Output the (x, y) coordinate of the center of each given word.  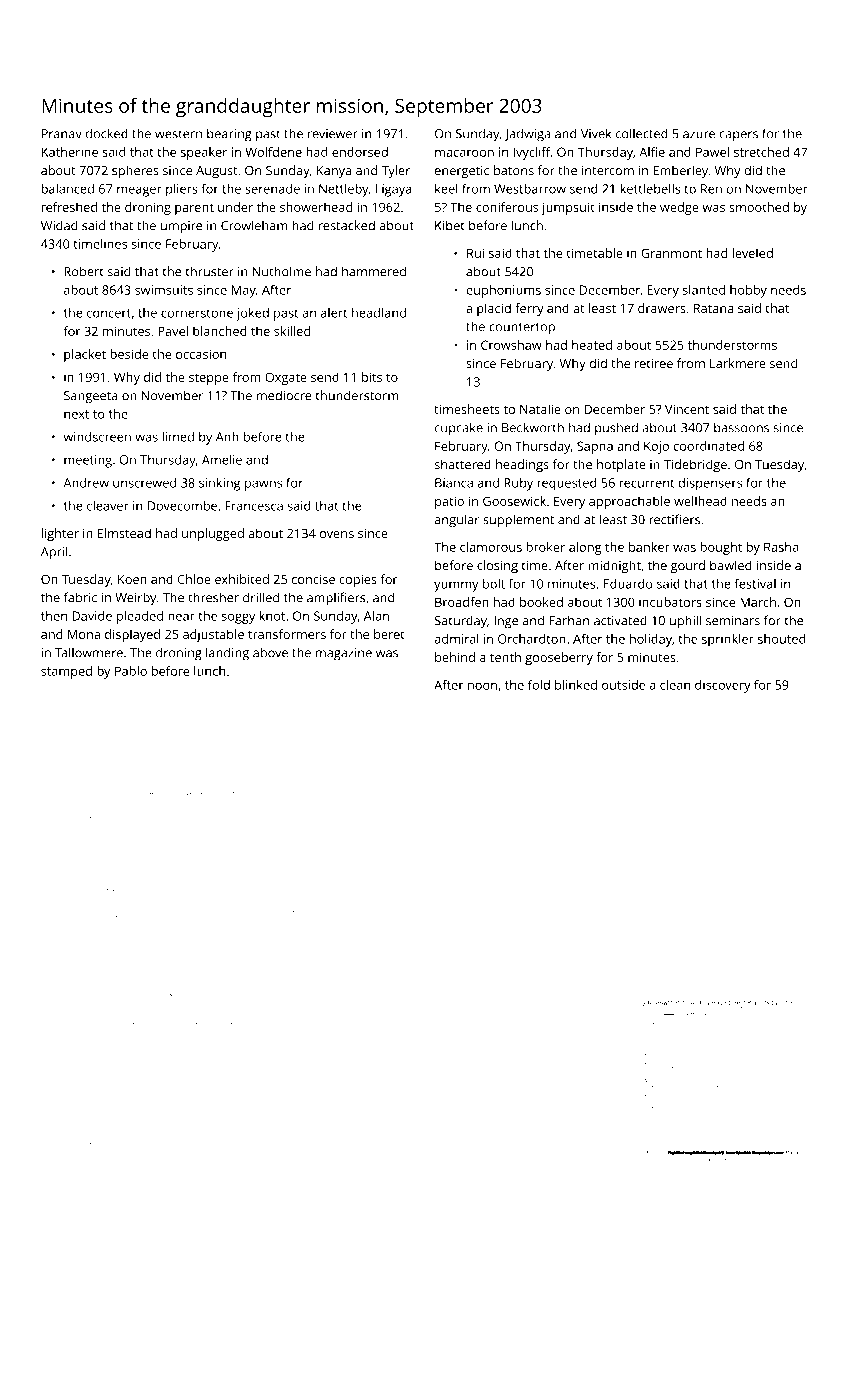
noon (482, 686)
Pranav (62, 134)
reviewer (333, 134)
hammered (374, 271)
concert (109, 313)
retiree (654, 363)
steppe (209, 379)
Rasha (781, 547)
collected (642, 133)
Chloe (194, 579)
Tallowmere (89, 652)
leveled (752, 253)
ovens (337, 534)
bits (372, 377)
